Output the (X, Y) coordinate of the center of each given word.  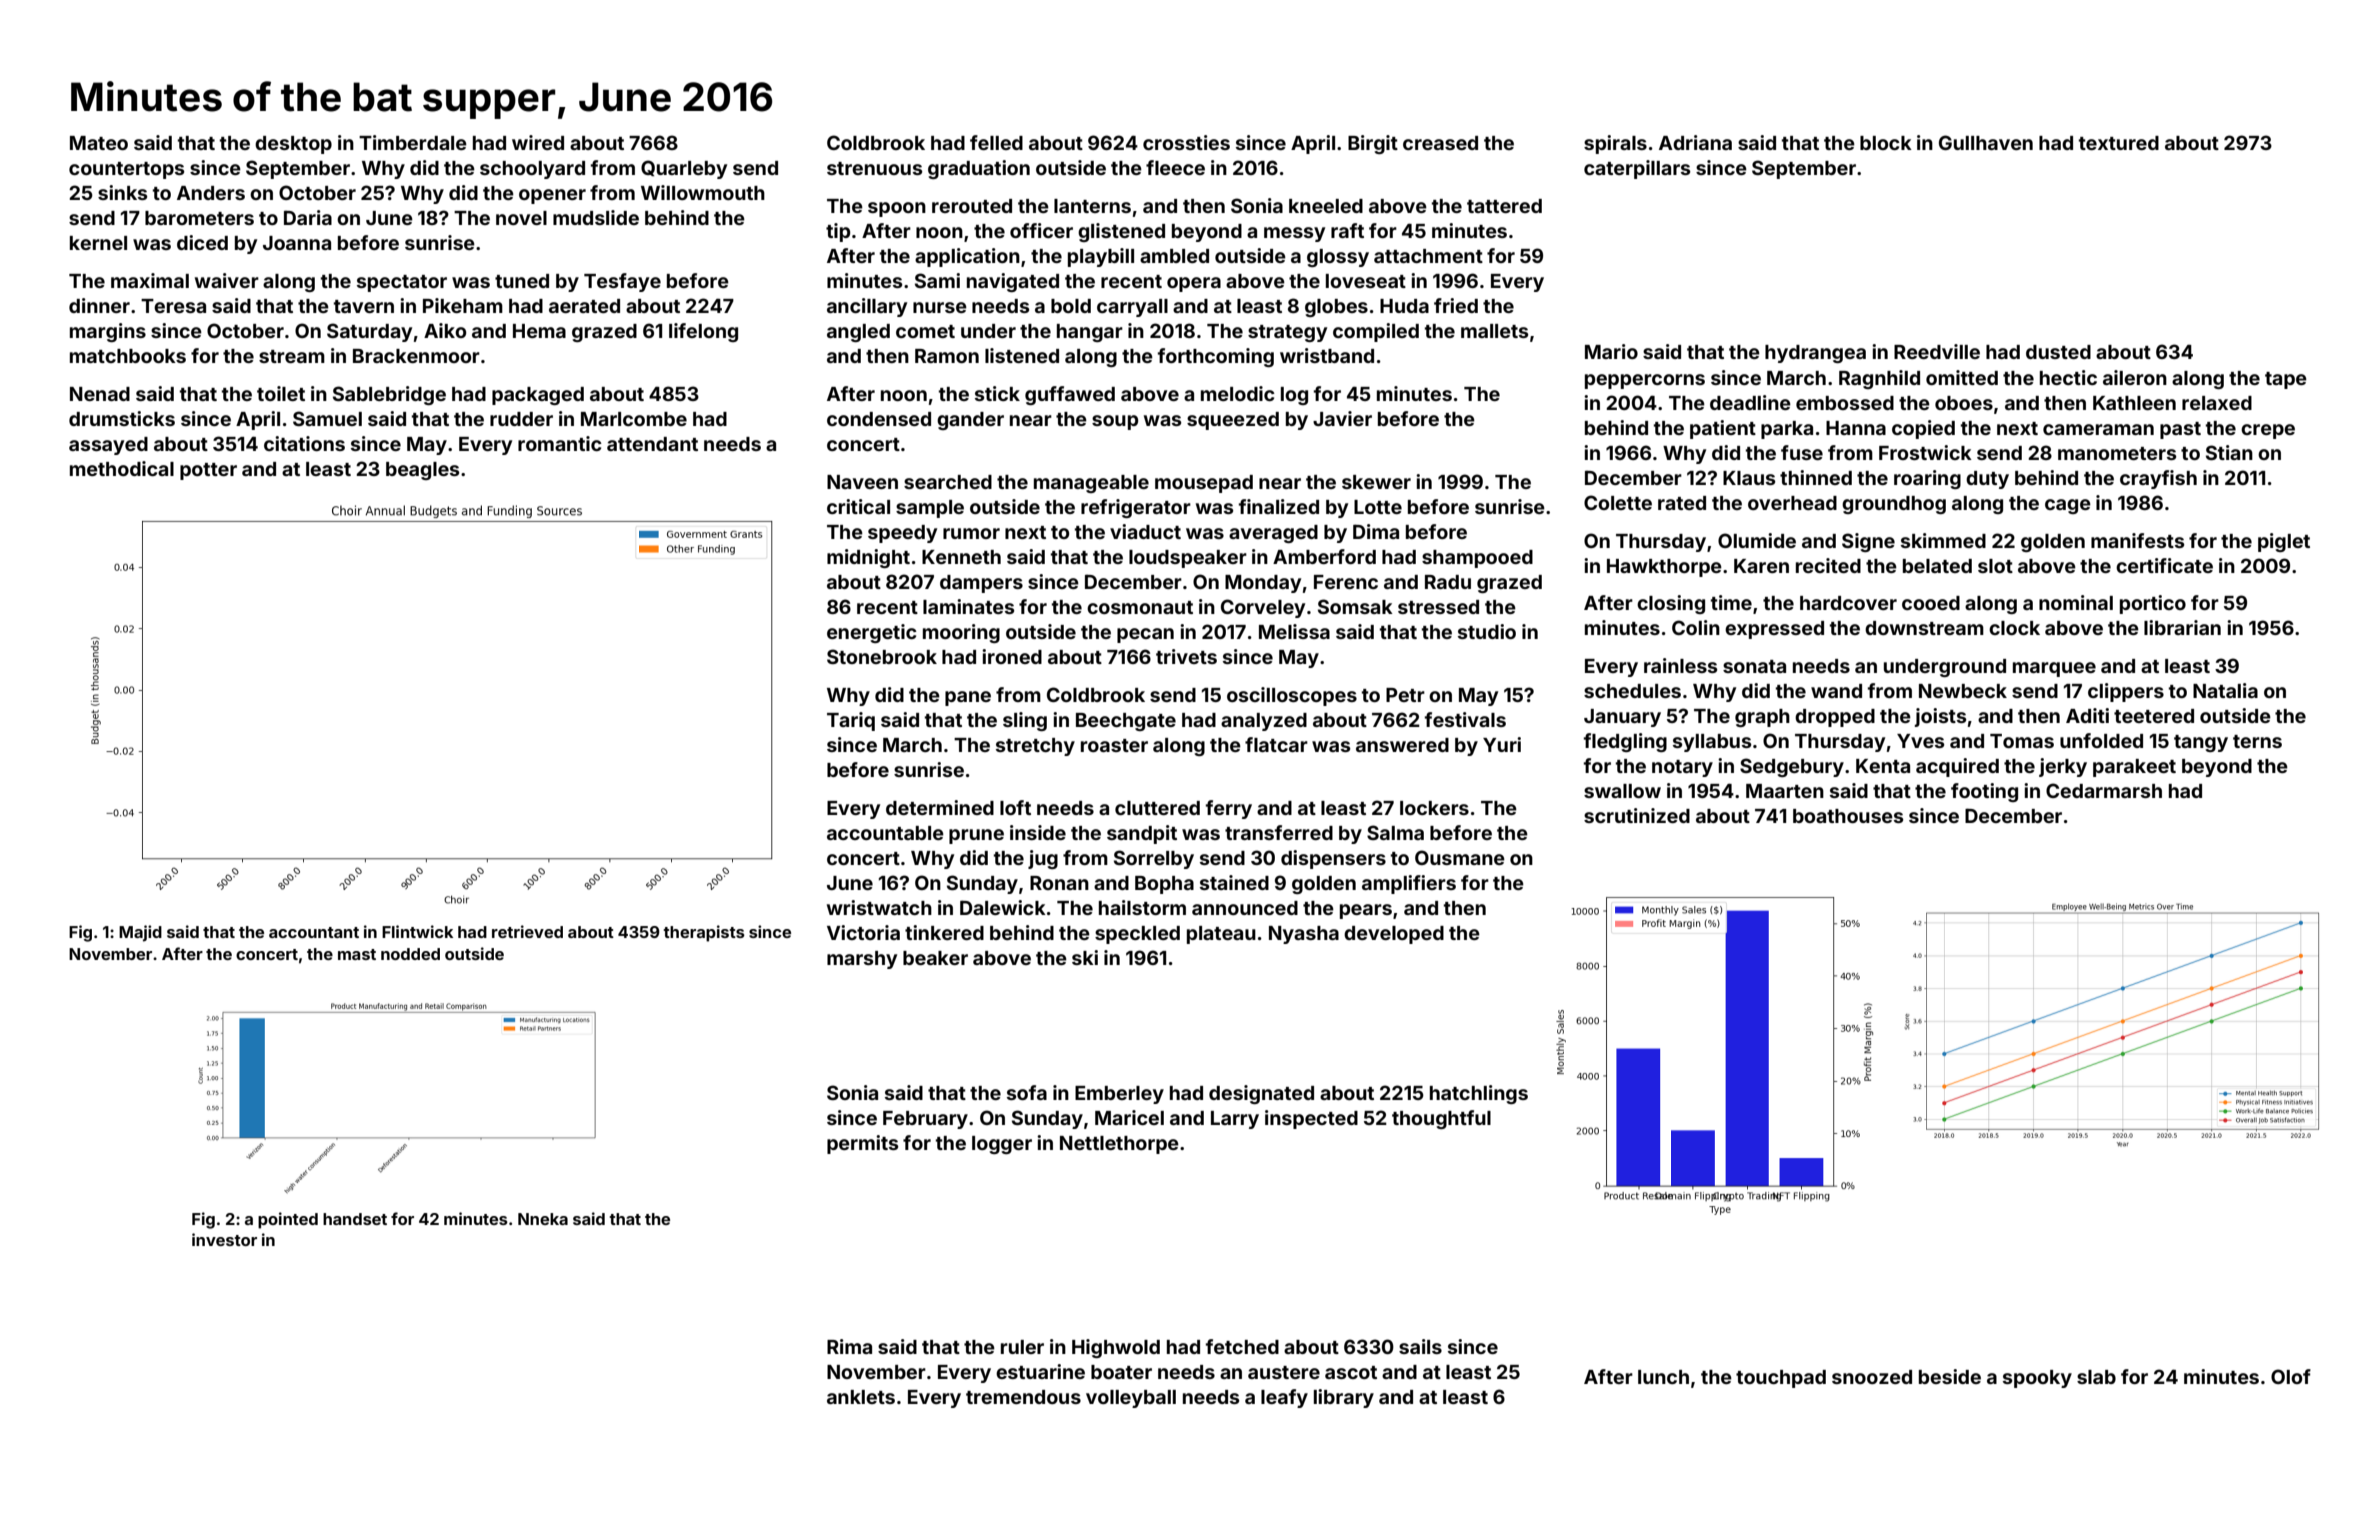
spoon (897, 209)
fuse (1802, 452)
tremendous (1023, 1397)
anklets (861, 1397)
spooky (2037, 1379)
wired (538, 142)
